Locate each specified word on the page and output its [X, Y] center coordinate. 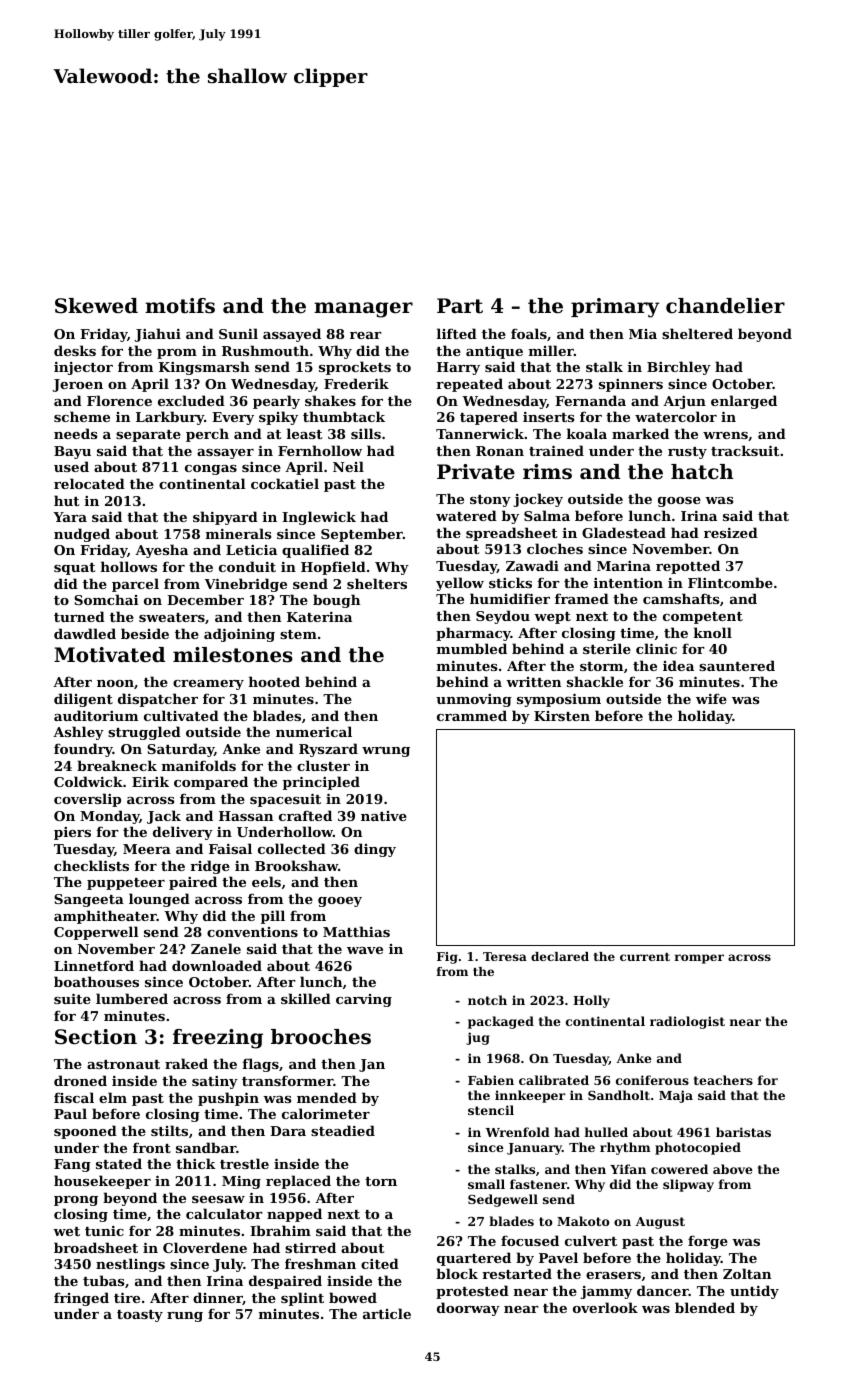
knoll [713, 632]
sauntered [737, 665]
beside [145, 633]
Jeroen [77, 385]
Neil [348, 466]
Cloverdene [205, 1247]
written [533, 682]
